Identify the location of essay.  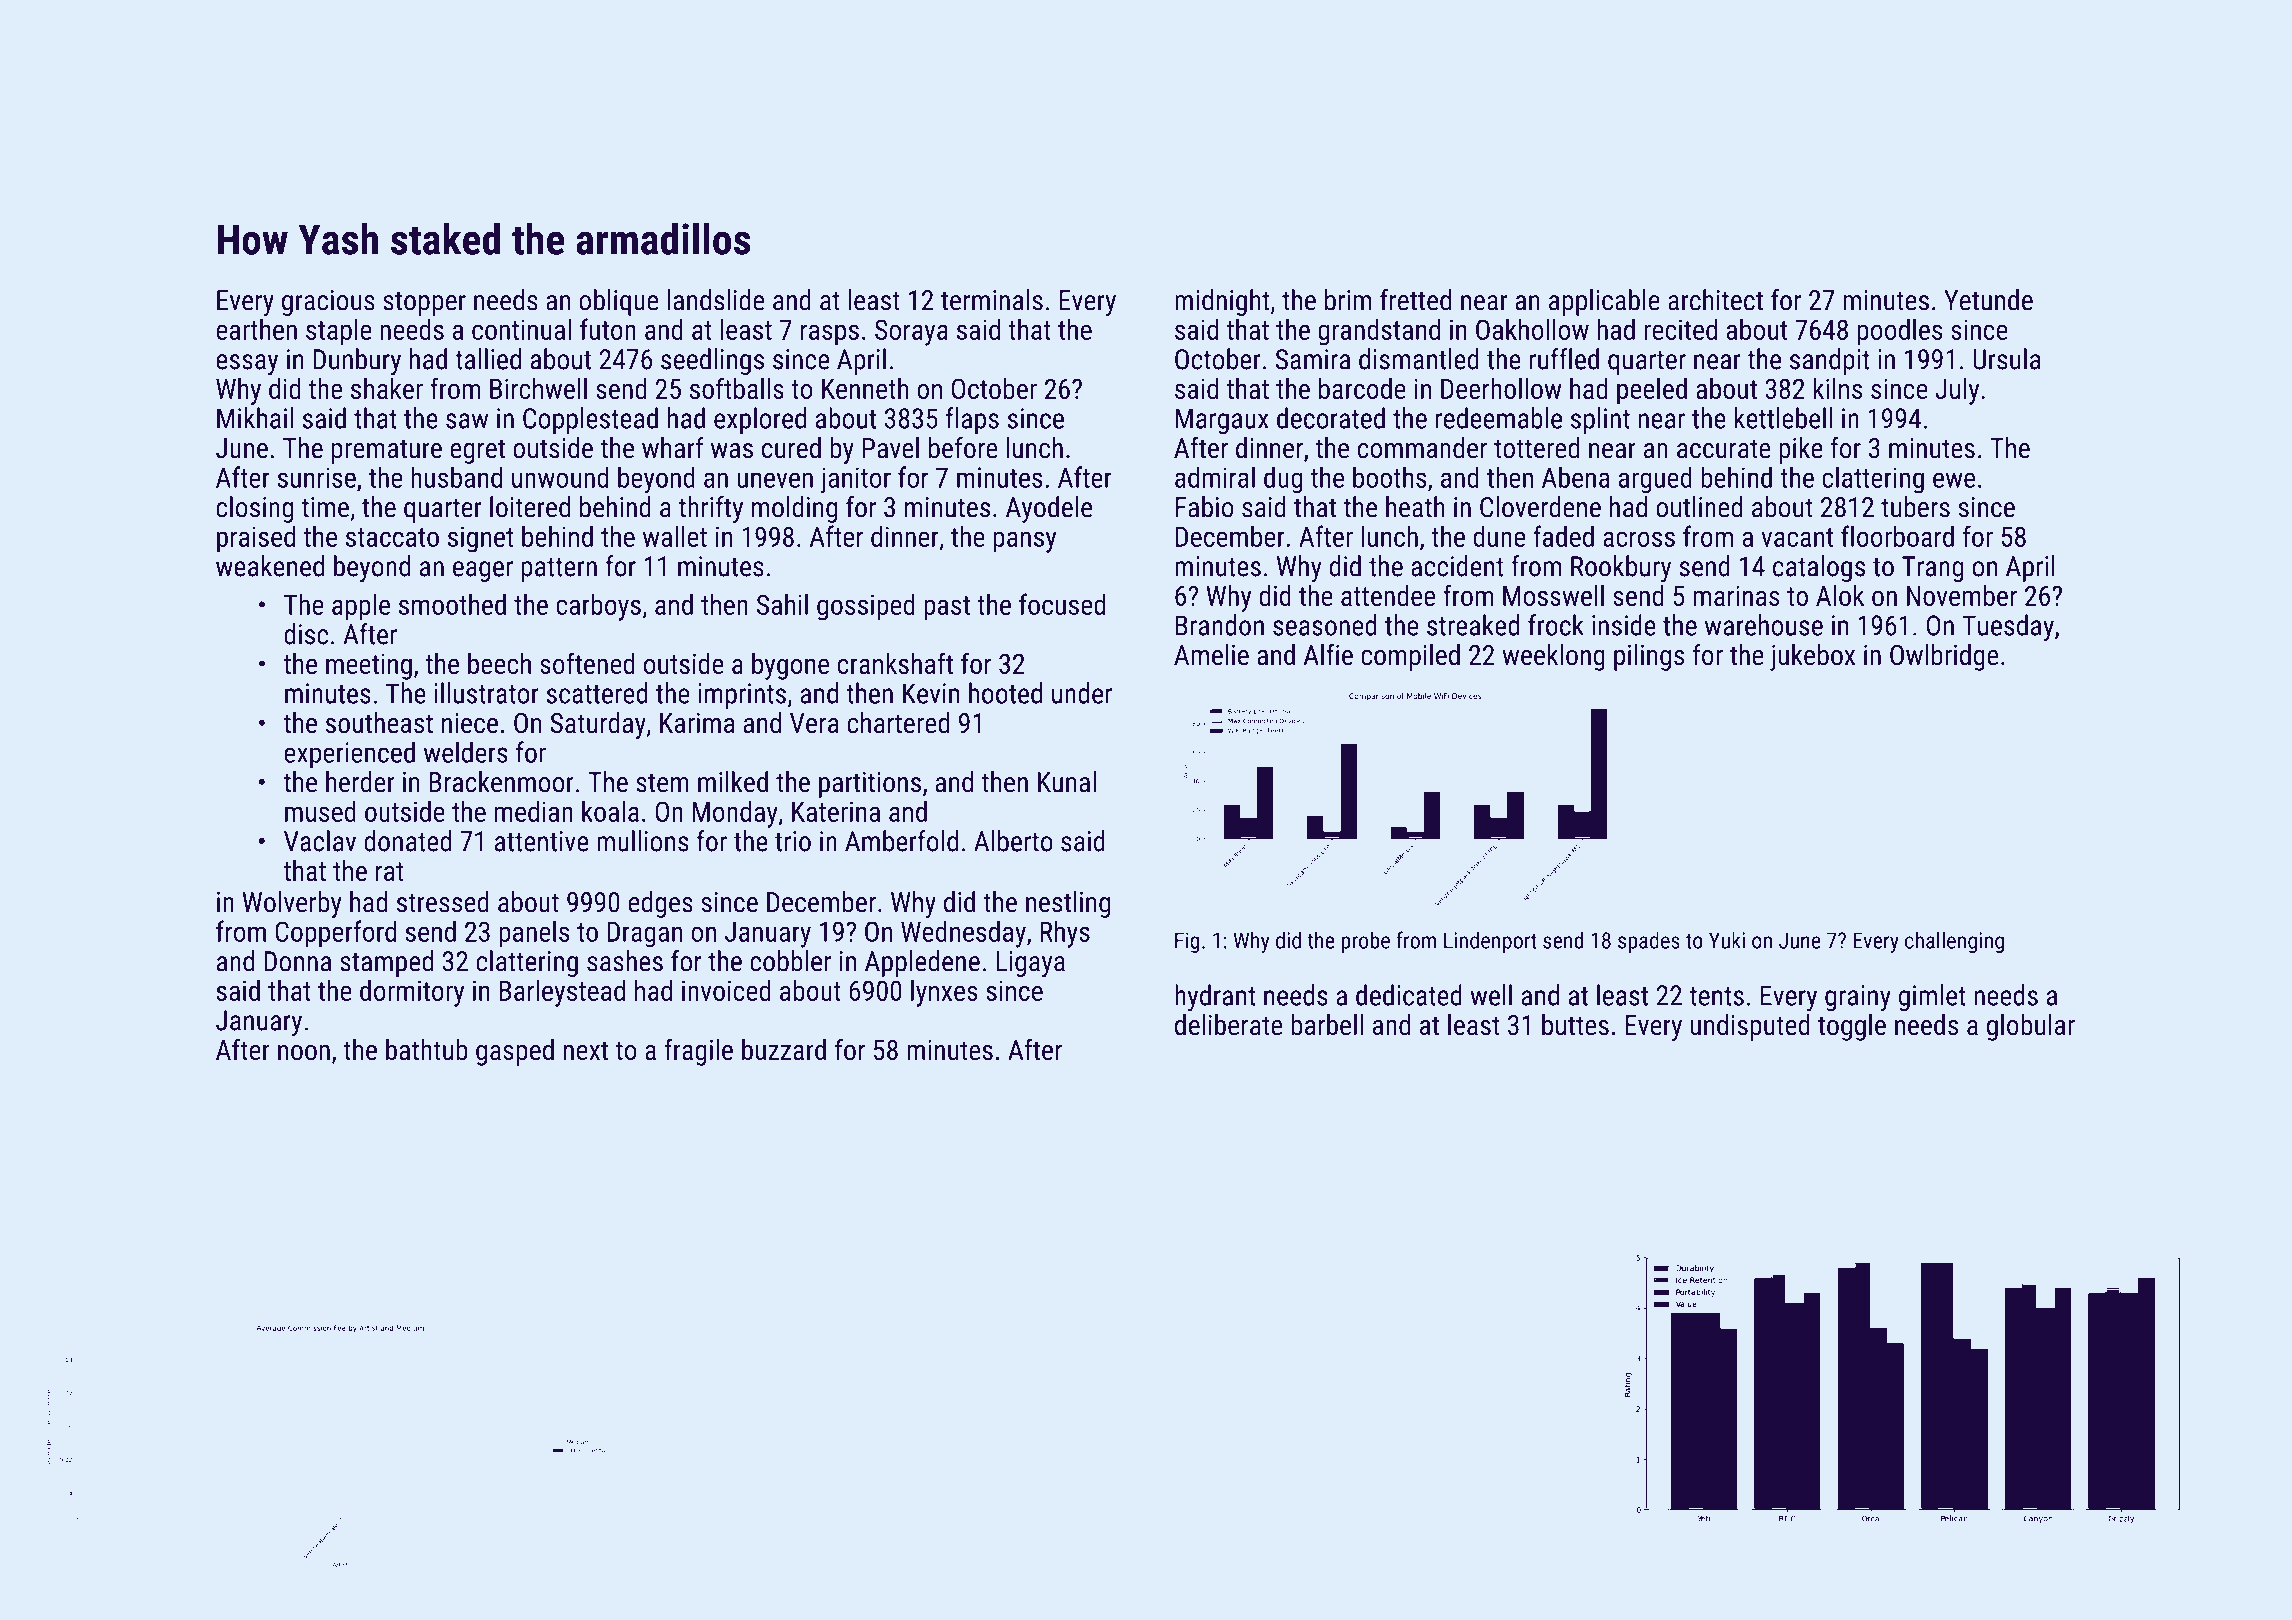
(247, 364).
